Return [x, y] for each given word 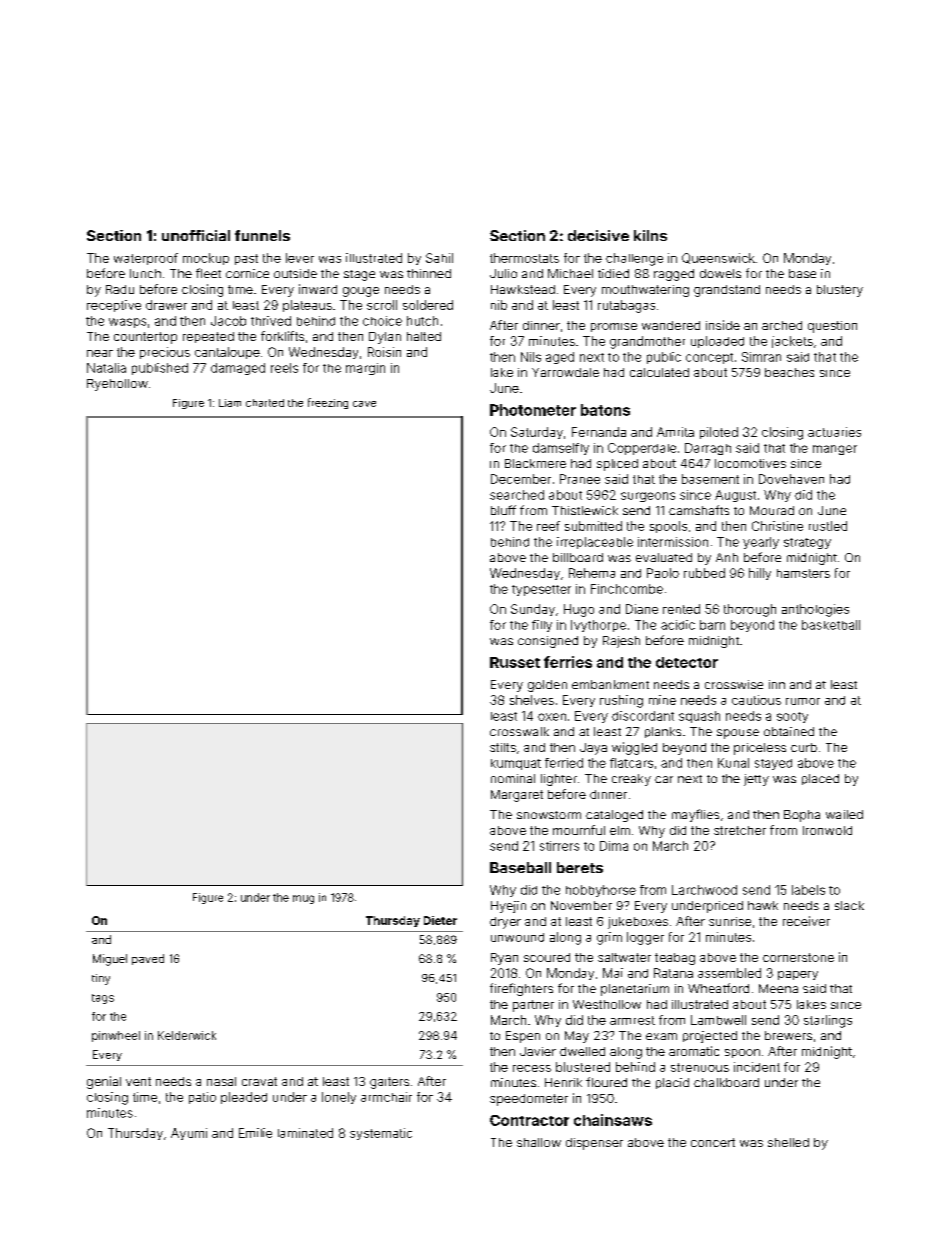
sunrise [730, 921]
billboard [578, 557]
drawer [166, 305]
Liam [230, 403]
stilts [503, 747]
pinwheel [116, 1036]
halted [424, 336]
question [832, 327]
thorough [750, 610]
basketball [831, 625]
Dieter [440, 920]
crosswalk [519, 731]
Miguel [110, 960]
